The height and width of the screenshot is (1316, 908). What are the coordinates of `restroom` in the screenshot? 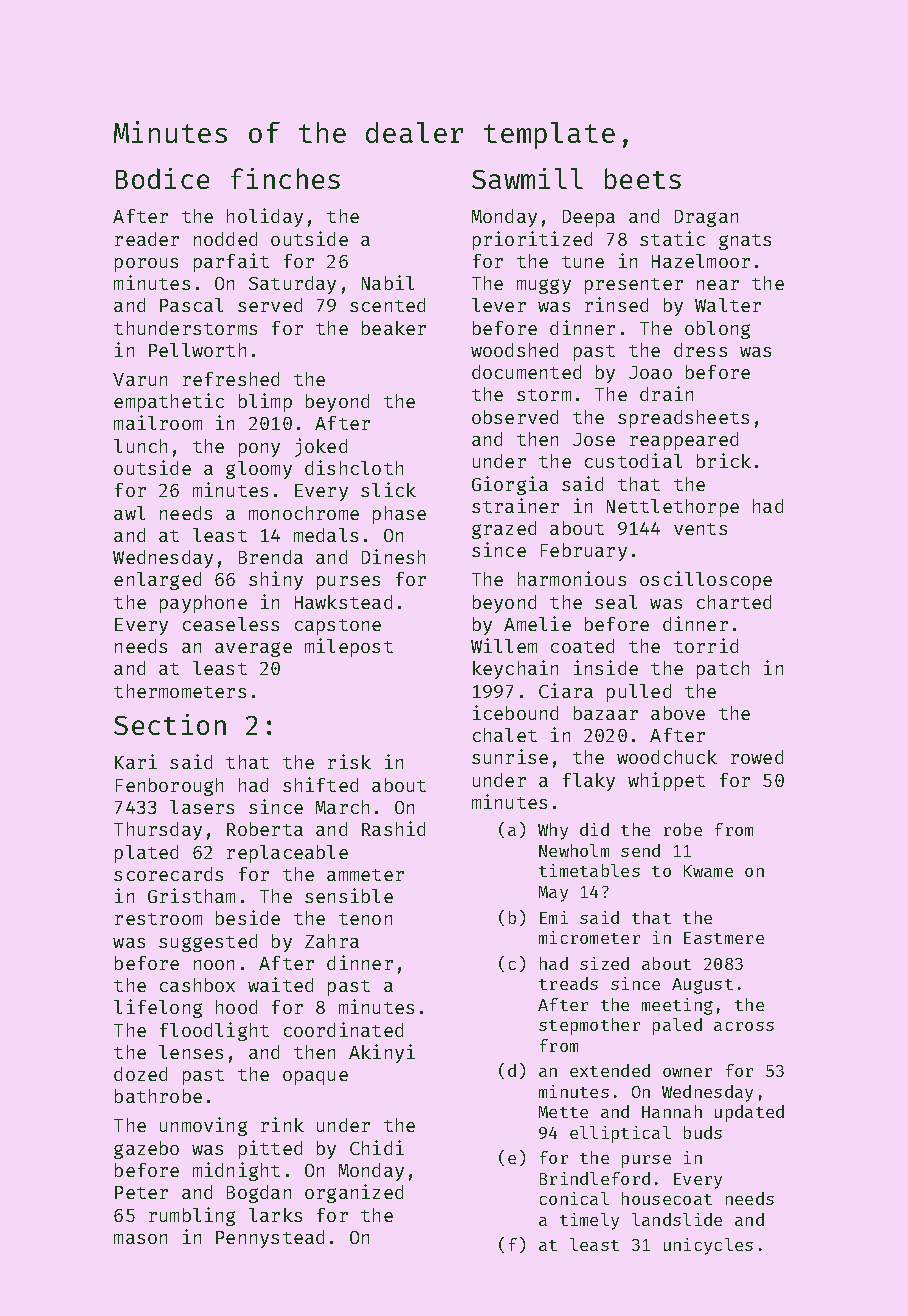 It's located at (158, 919).
